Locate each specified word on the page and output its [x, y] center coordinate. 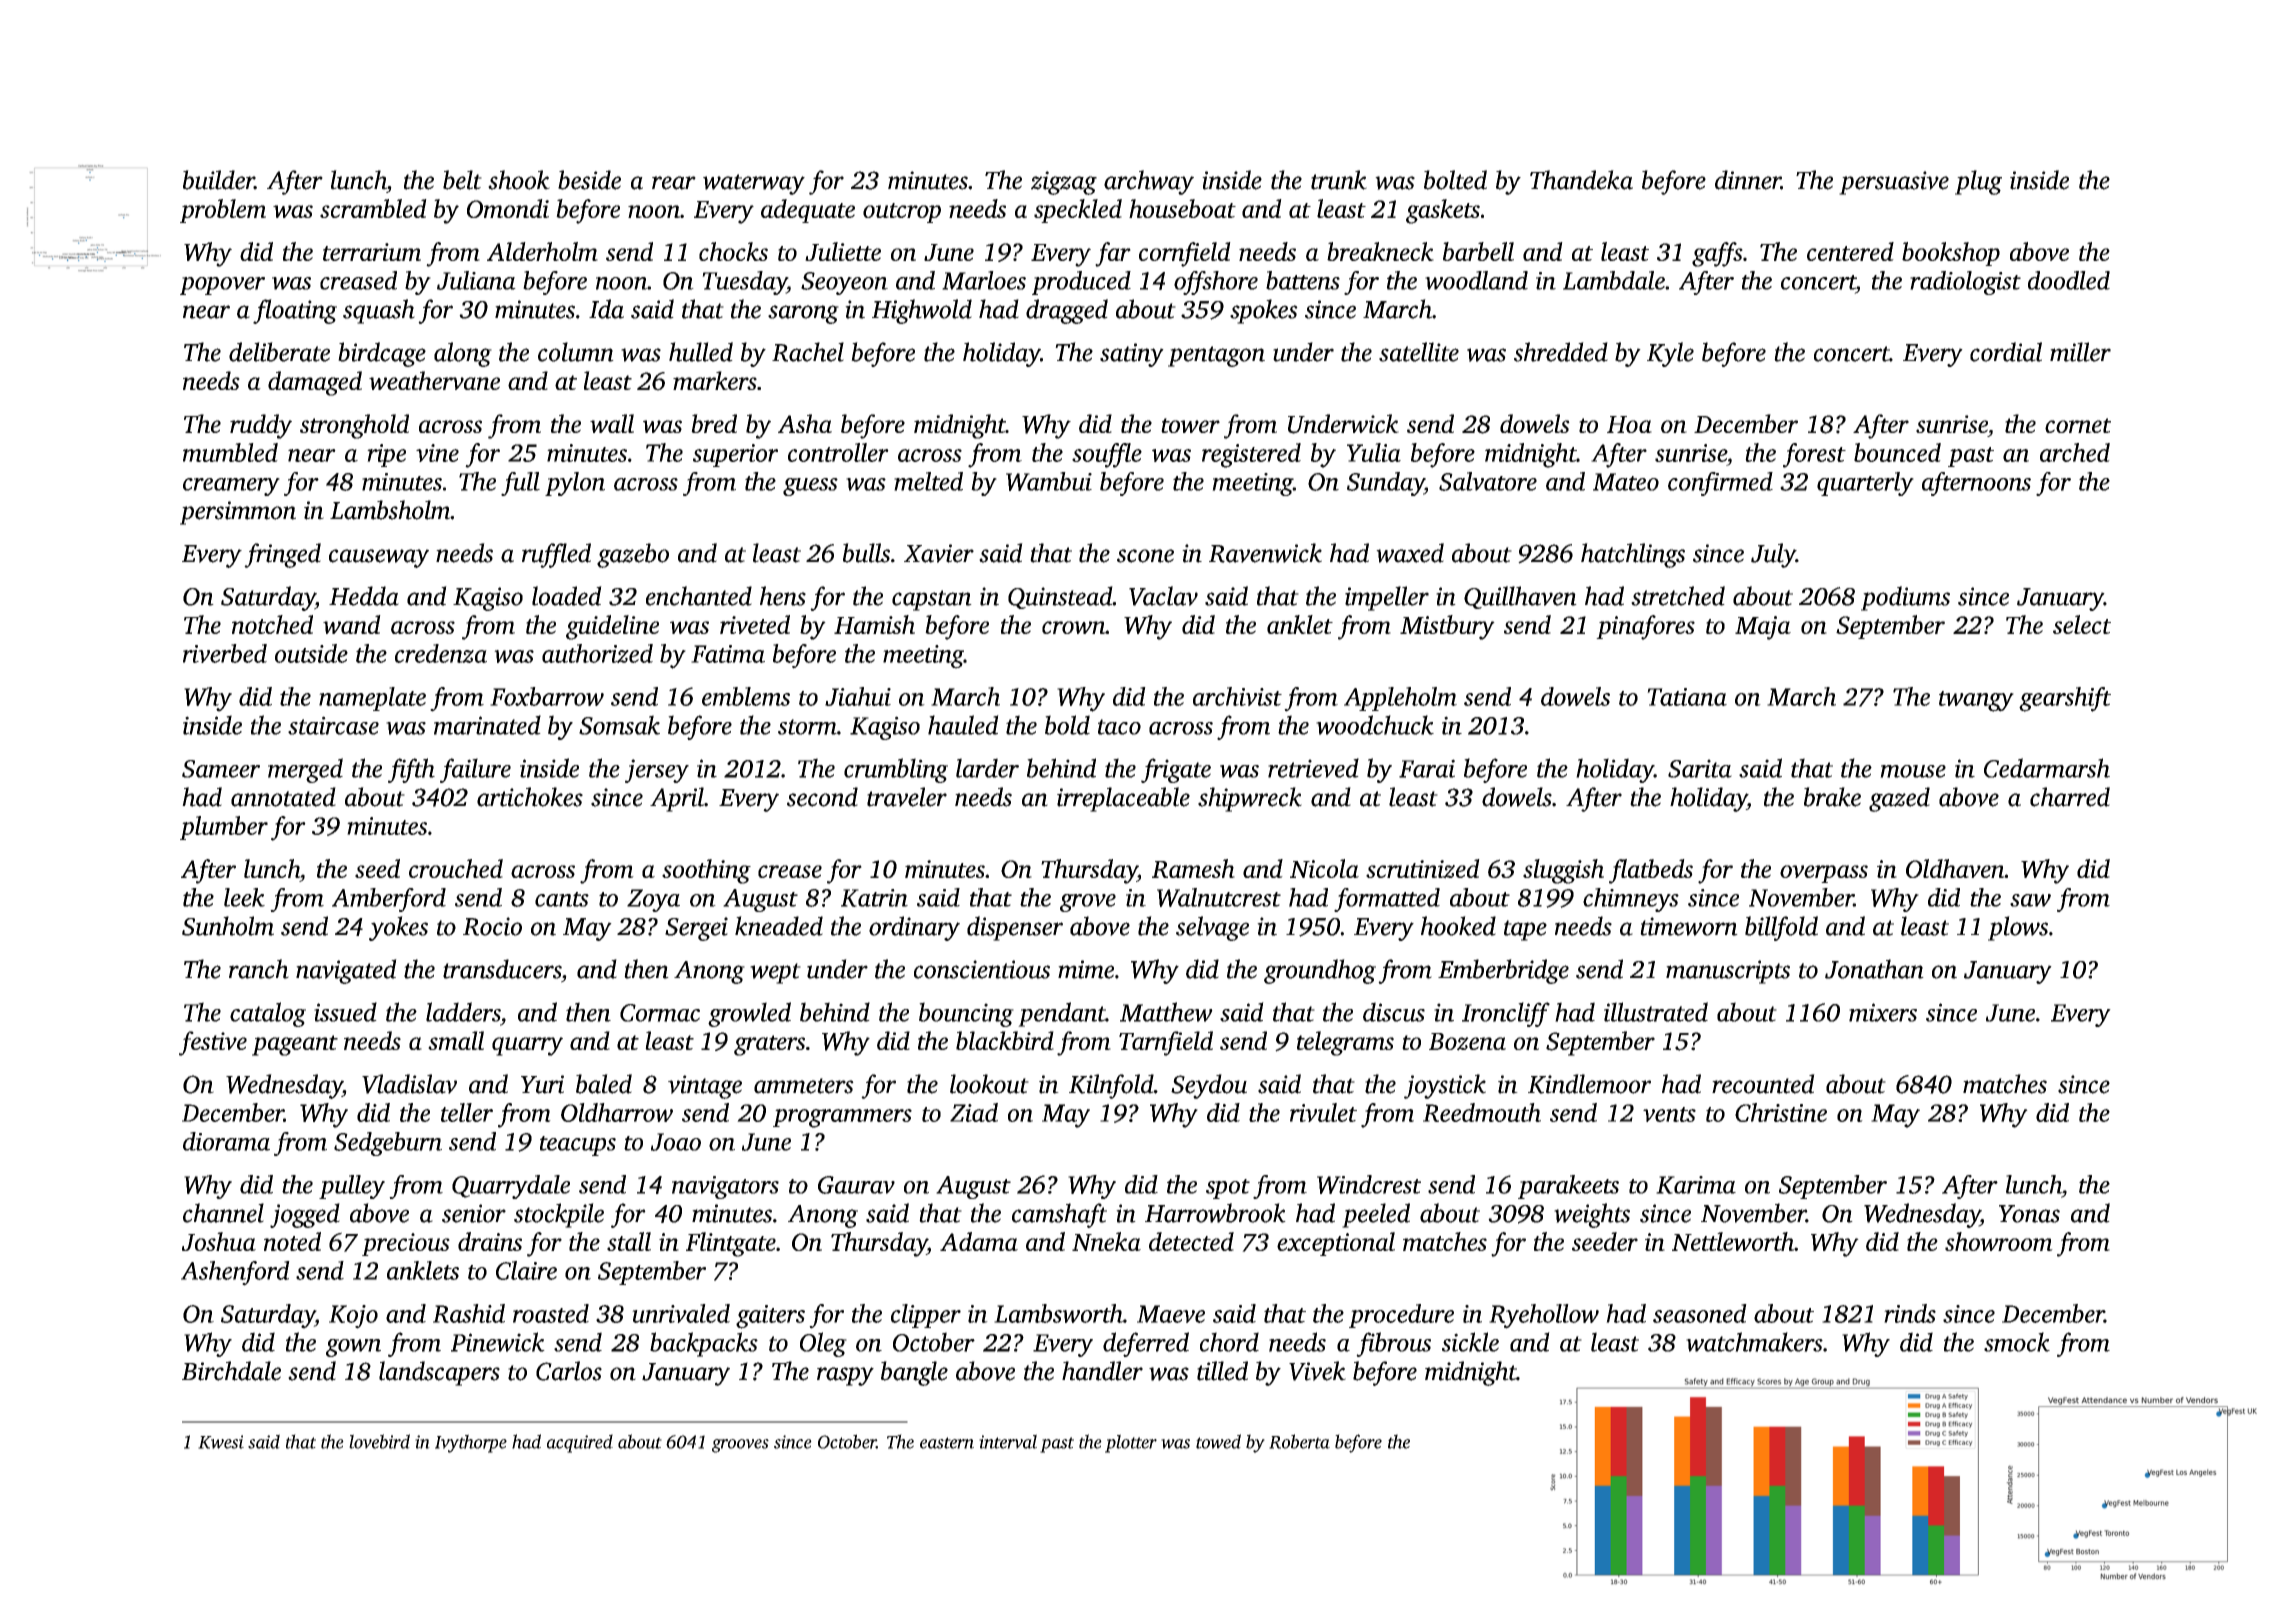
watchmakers [1754, 1342]
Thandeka [1581, 180]
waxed [1410, 553]
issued [345, 1012]
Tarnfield [1166, 1043]
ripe [386, 455]
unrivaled [681, 1313]
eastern [947, 1443]
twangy [1976, 701]
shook [519, 180]
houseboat [1182, 208]
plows [2018, 928]
